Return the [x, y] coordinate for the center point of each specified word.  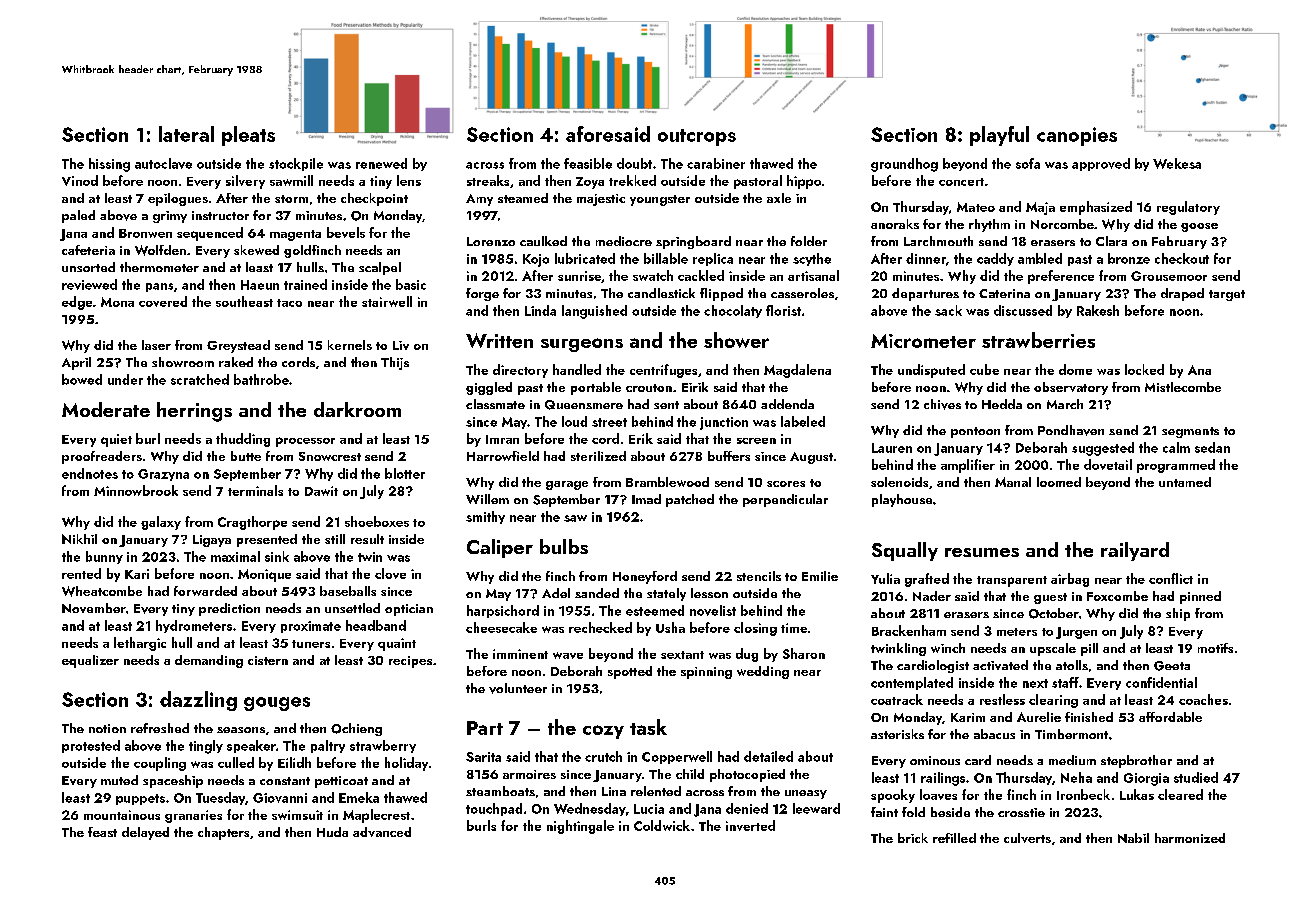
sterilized [598, 456]
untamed [1185, 482]
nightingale [580, 827]
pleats [248, 136]
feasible [588, 163]
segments [1190, 432]
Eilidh [294, 762]
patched [690, 500]
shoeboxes [377, 521]
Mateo [976, 207]
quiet [116, 440]
